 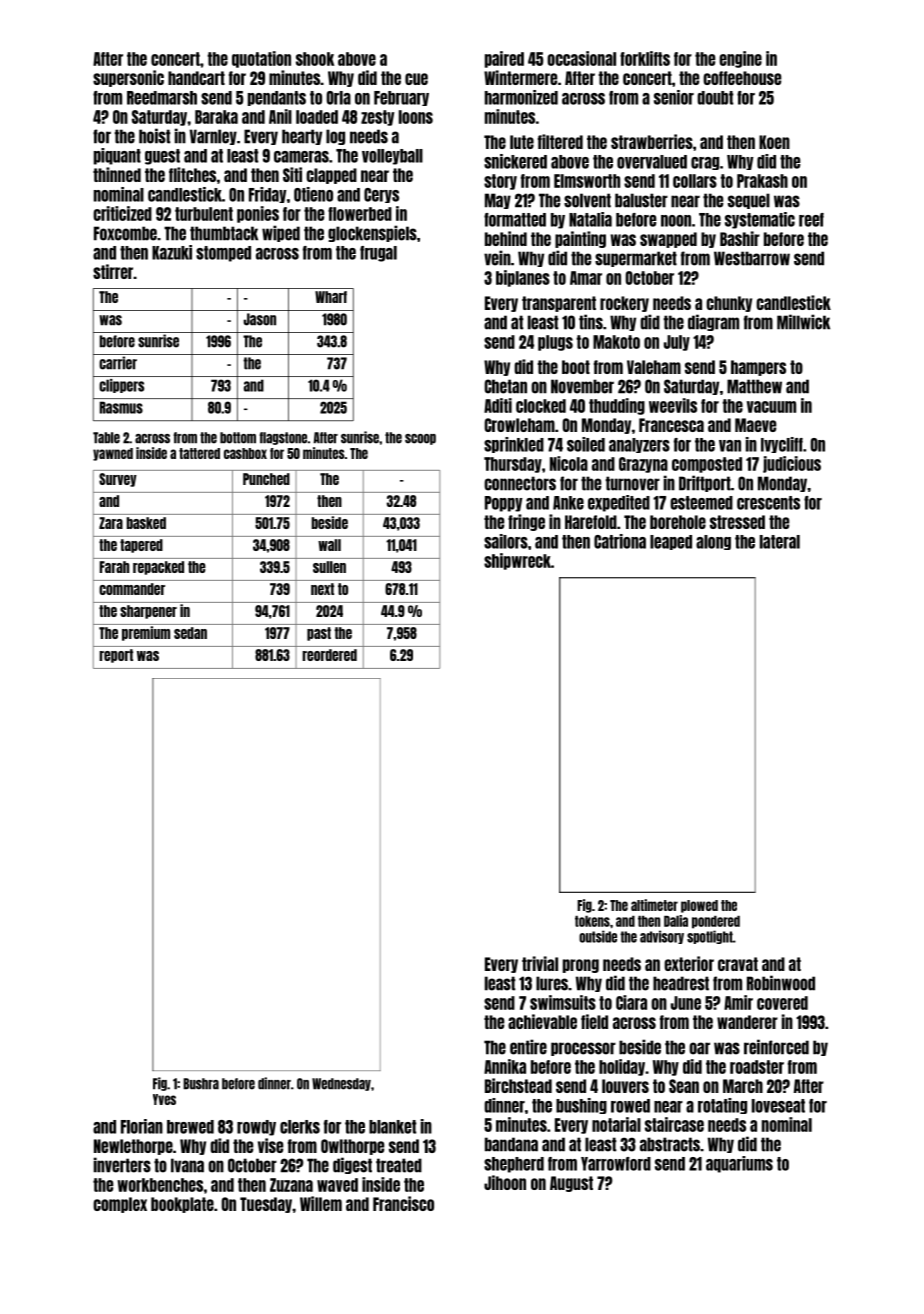 I want to click on Francisco, so click(x=403, y=1203).
